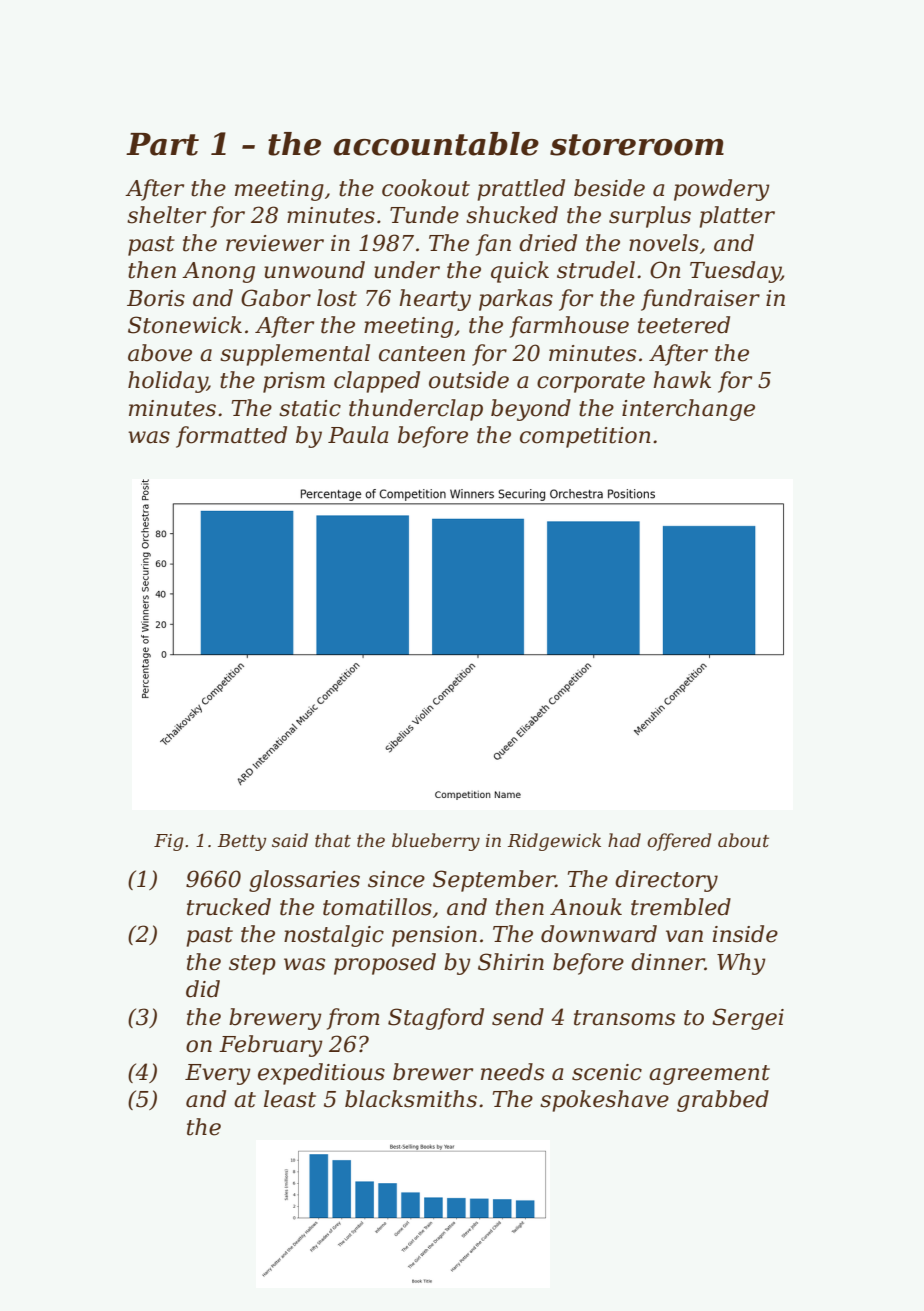 Image resolution: width=924 pixels, height=1311 pixels. What do you see at coordinates (424, 215) in the document?
I see `Tunde` at bounding box center [424, 215].
